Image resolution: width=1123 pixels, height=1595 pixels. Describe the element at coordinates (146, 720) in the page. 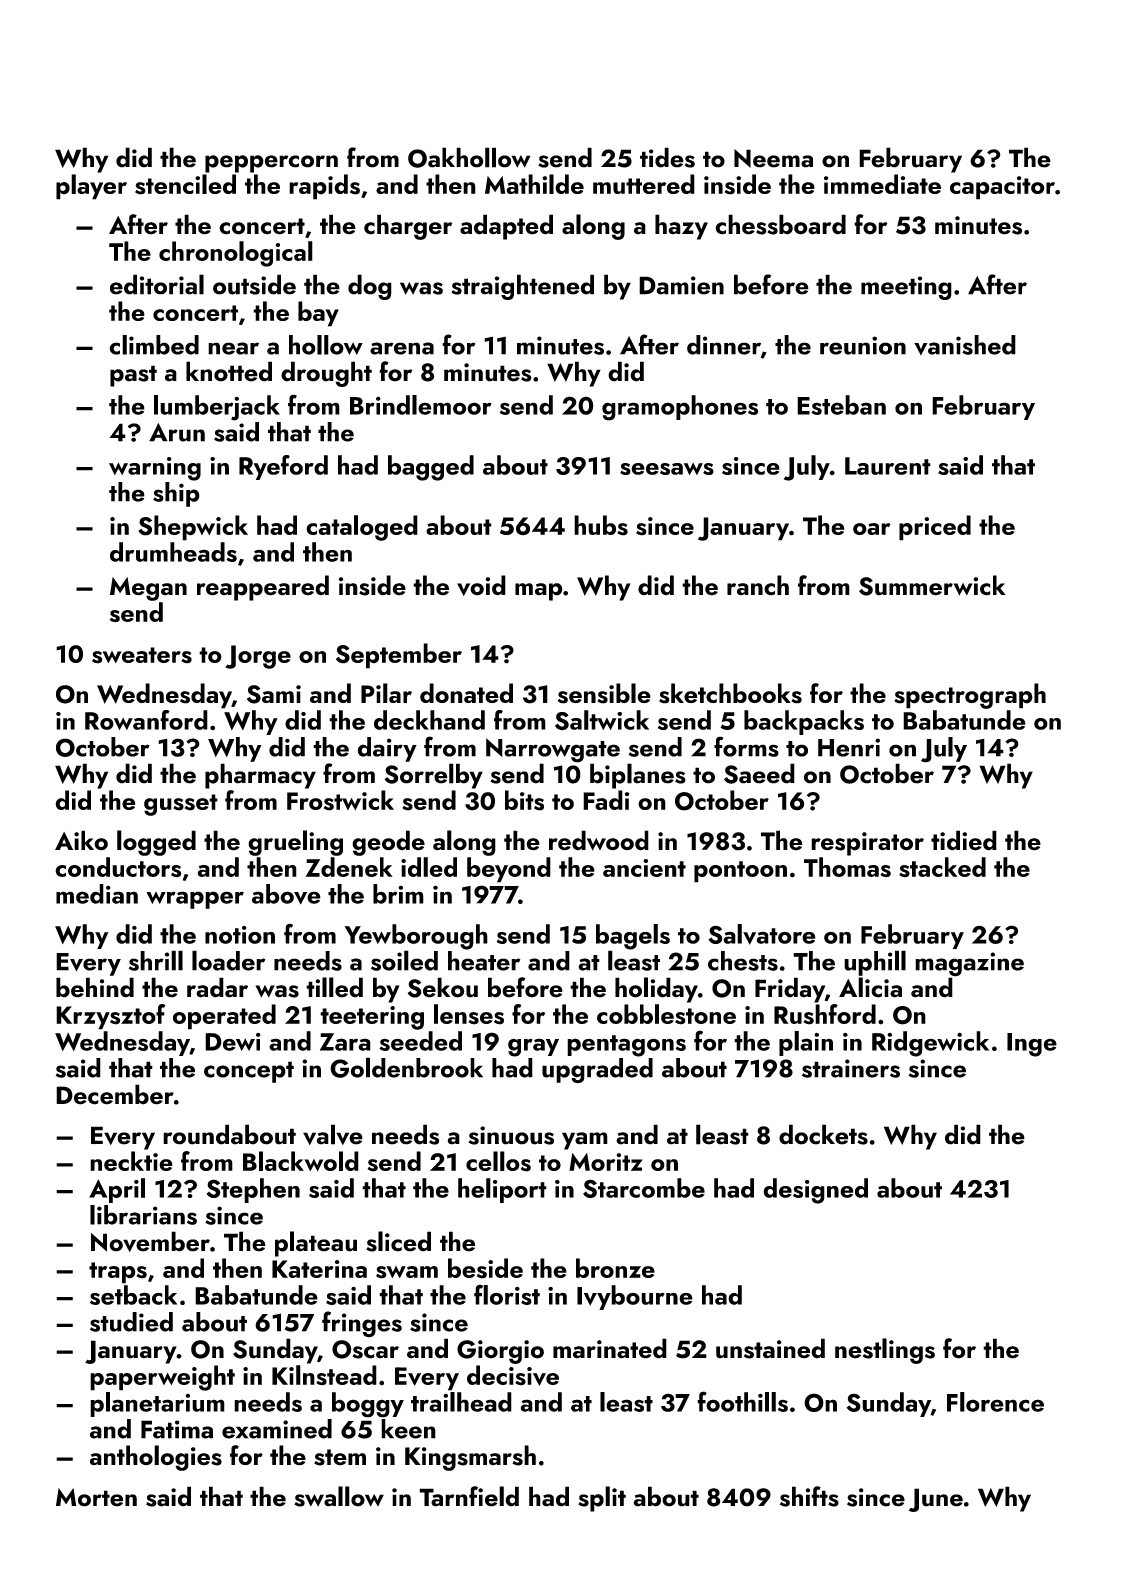

I see `Rowanford` at that location.
